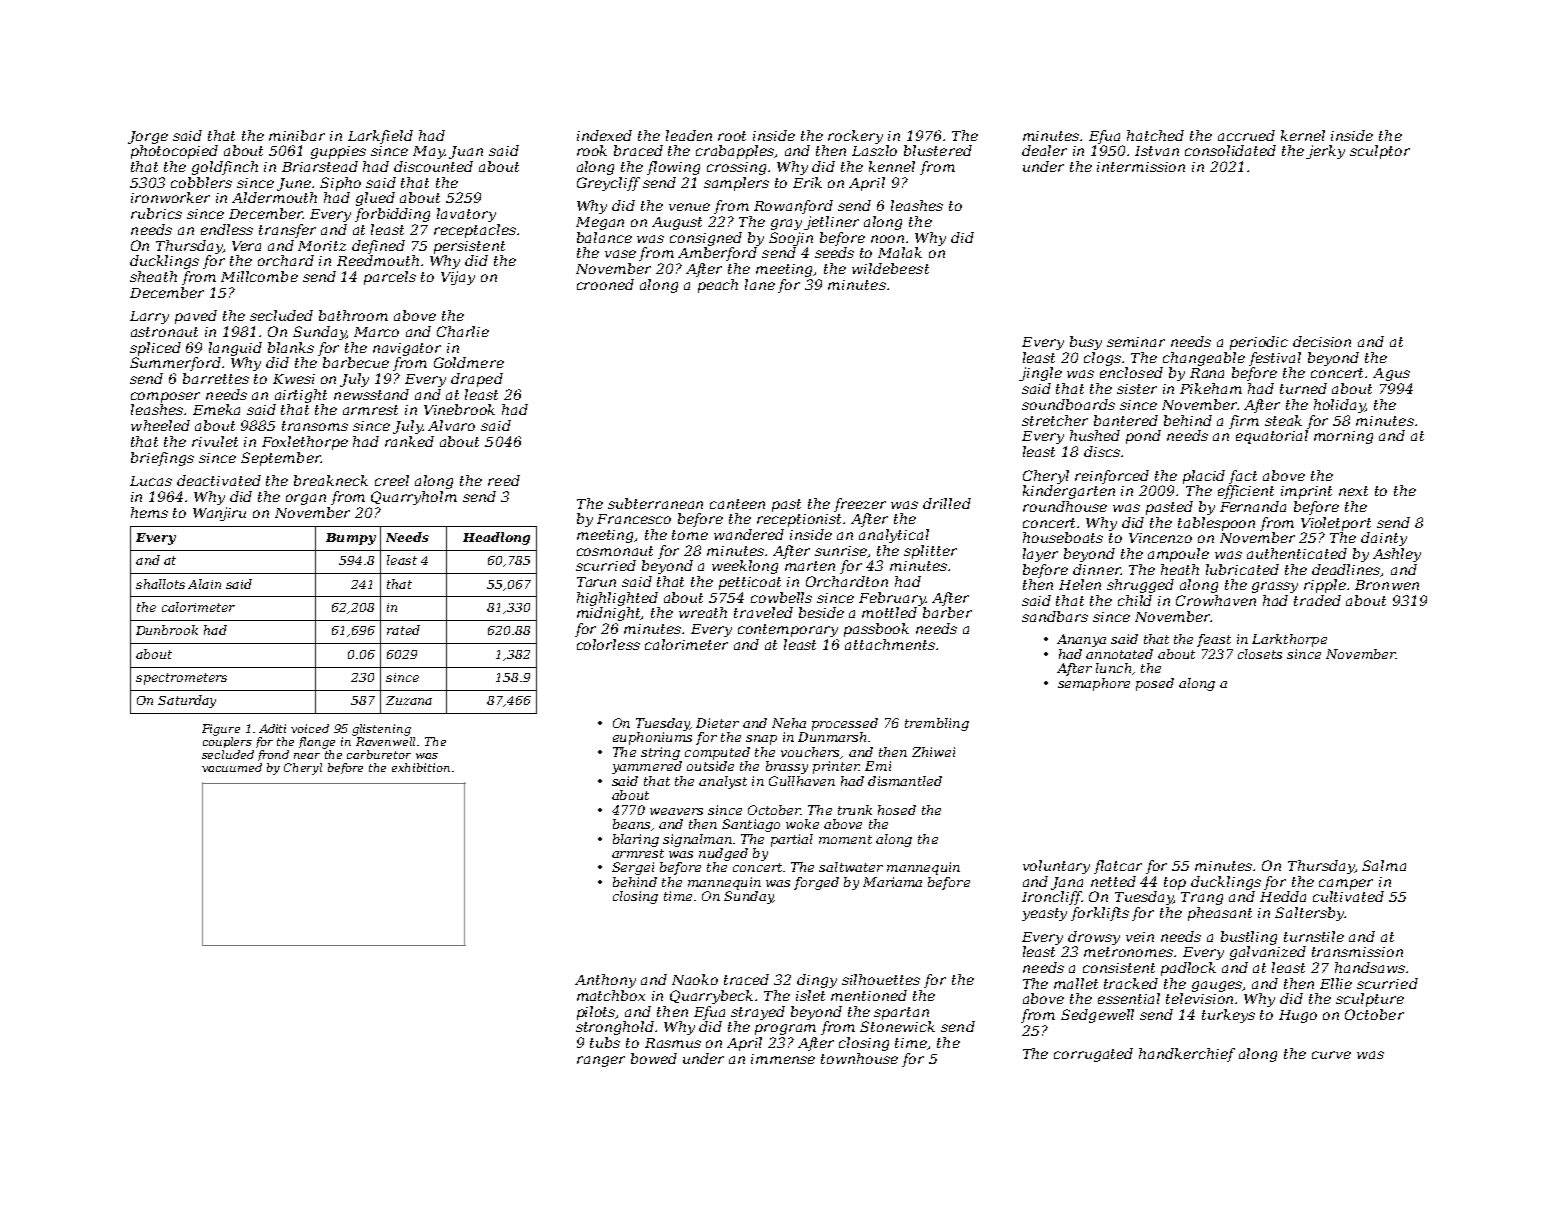  What do you see at coordinates (160, 425) in the image?
I see `wheeled` at bounding box center [160, 425].
